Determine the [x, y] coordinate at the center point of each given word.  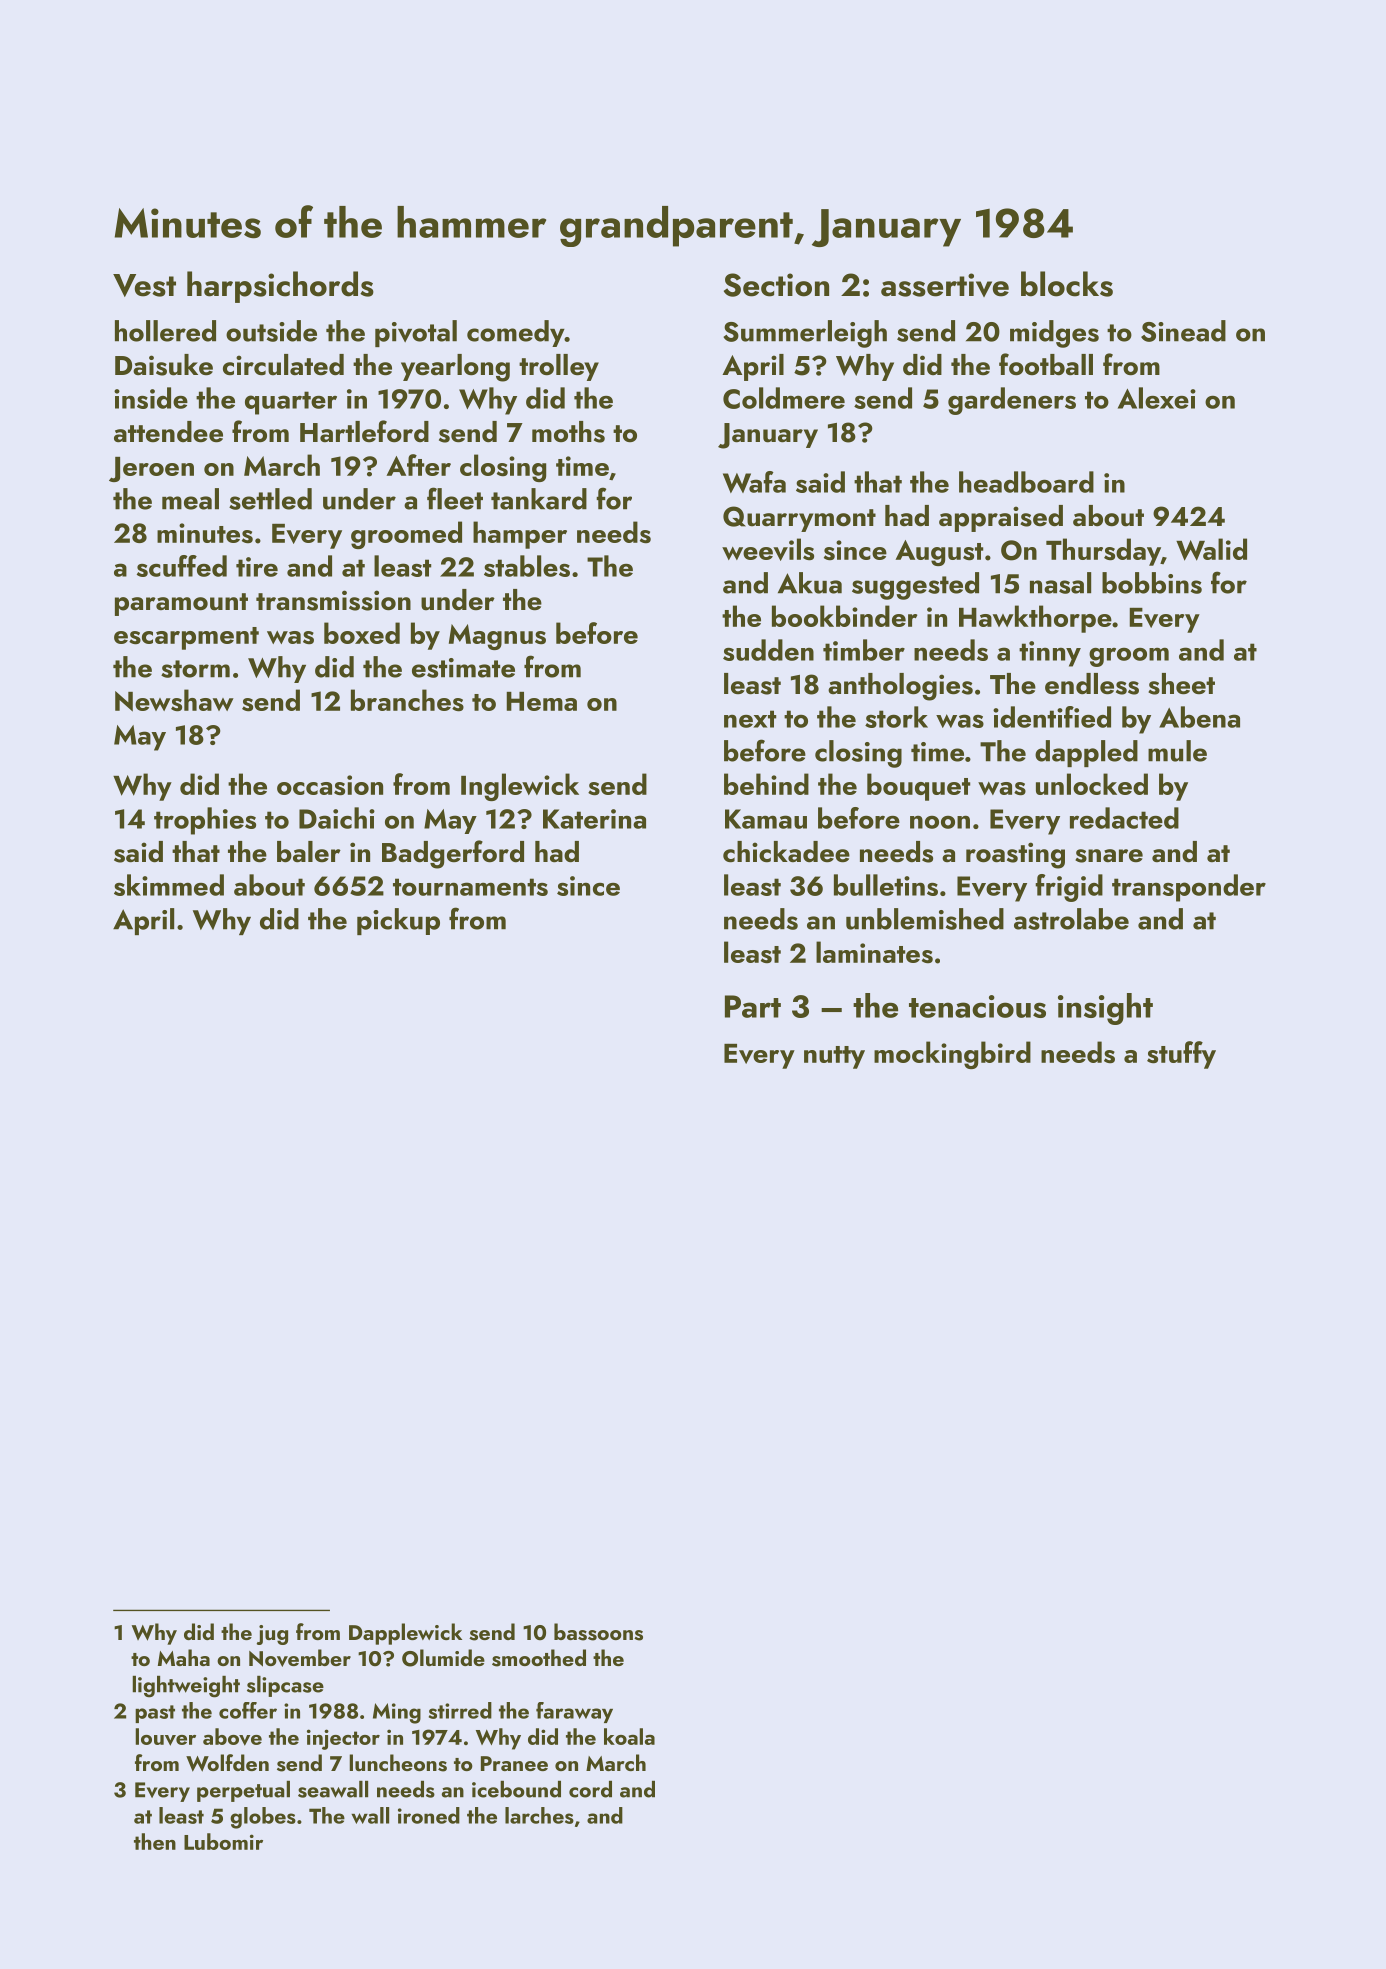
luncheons [398, 1763]
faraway [574, 1712]
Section [776, 285]
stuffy [1181, 1055]
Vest [144, 285]
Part [753, 1006]
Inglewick [520, 787]
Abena [1199, 717]
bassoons [598, 1632]
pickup [398, 921]
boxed [362, 633]
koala [629, 1736]
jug [272, 1635]
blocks [1067, 284]
